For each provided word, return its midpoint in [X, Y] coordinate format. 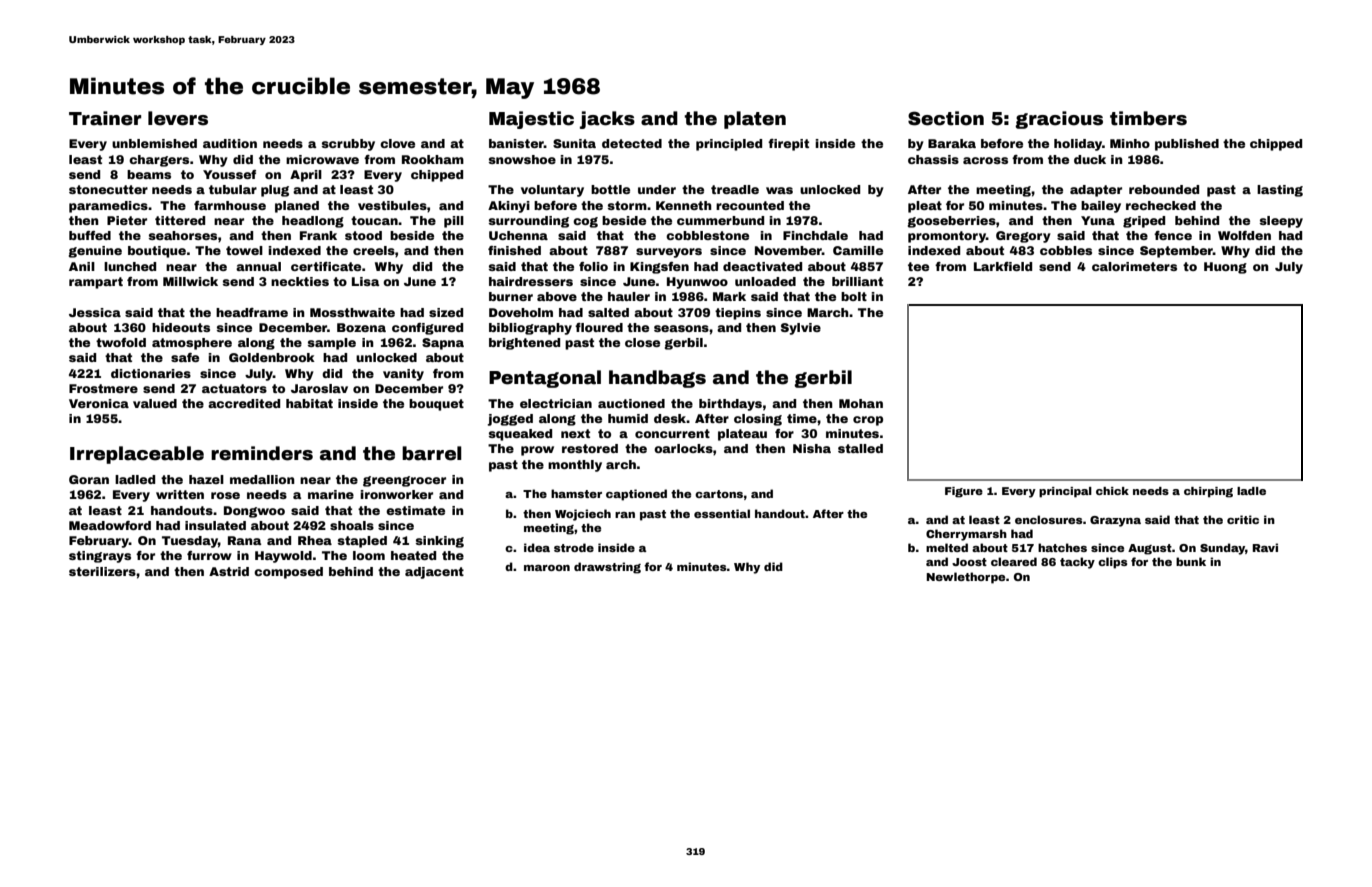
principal [1065, 492]
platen [755, 120]
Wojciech [583, 515]
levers [178, 118]
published [1187, 145]
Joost [969, 562]
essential [722, 513]
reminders [262, 453]
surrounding [528, 222]
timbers [1148, 118]
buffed [90, 235]
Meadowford [110, 525]
